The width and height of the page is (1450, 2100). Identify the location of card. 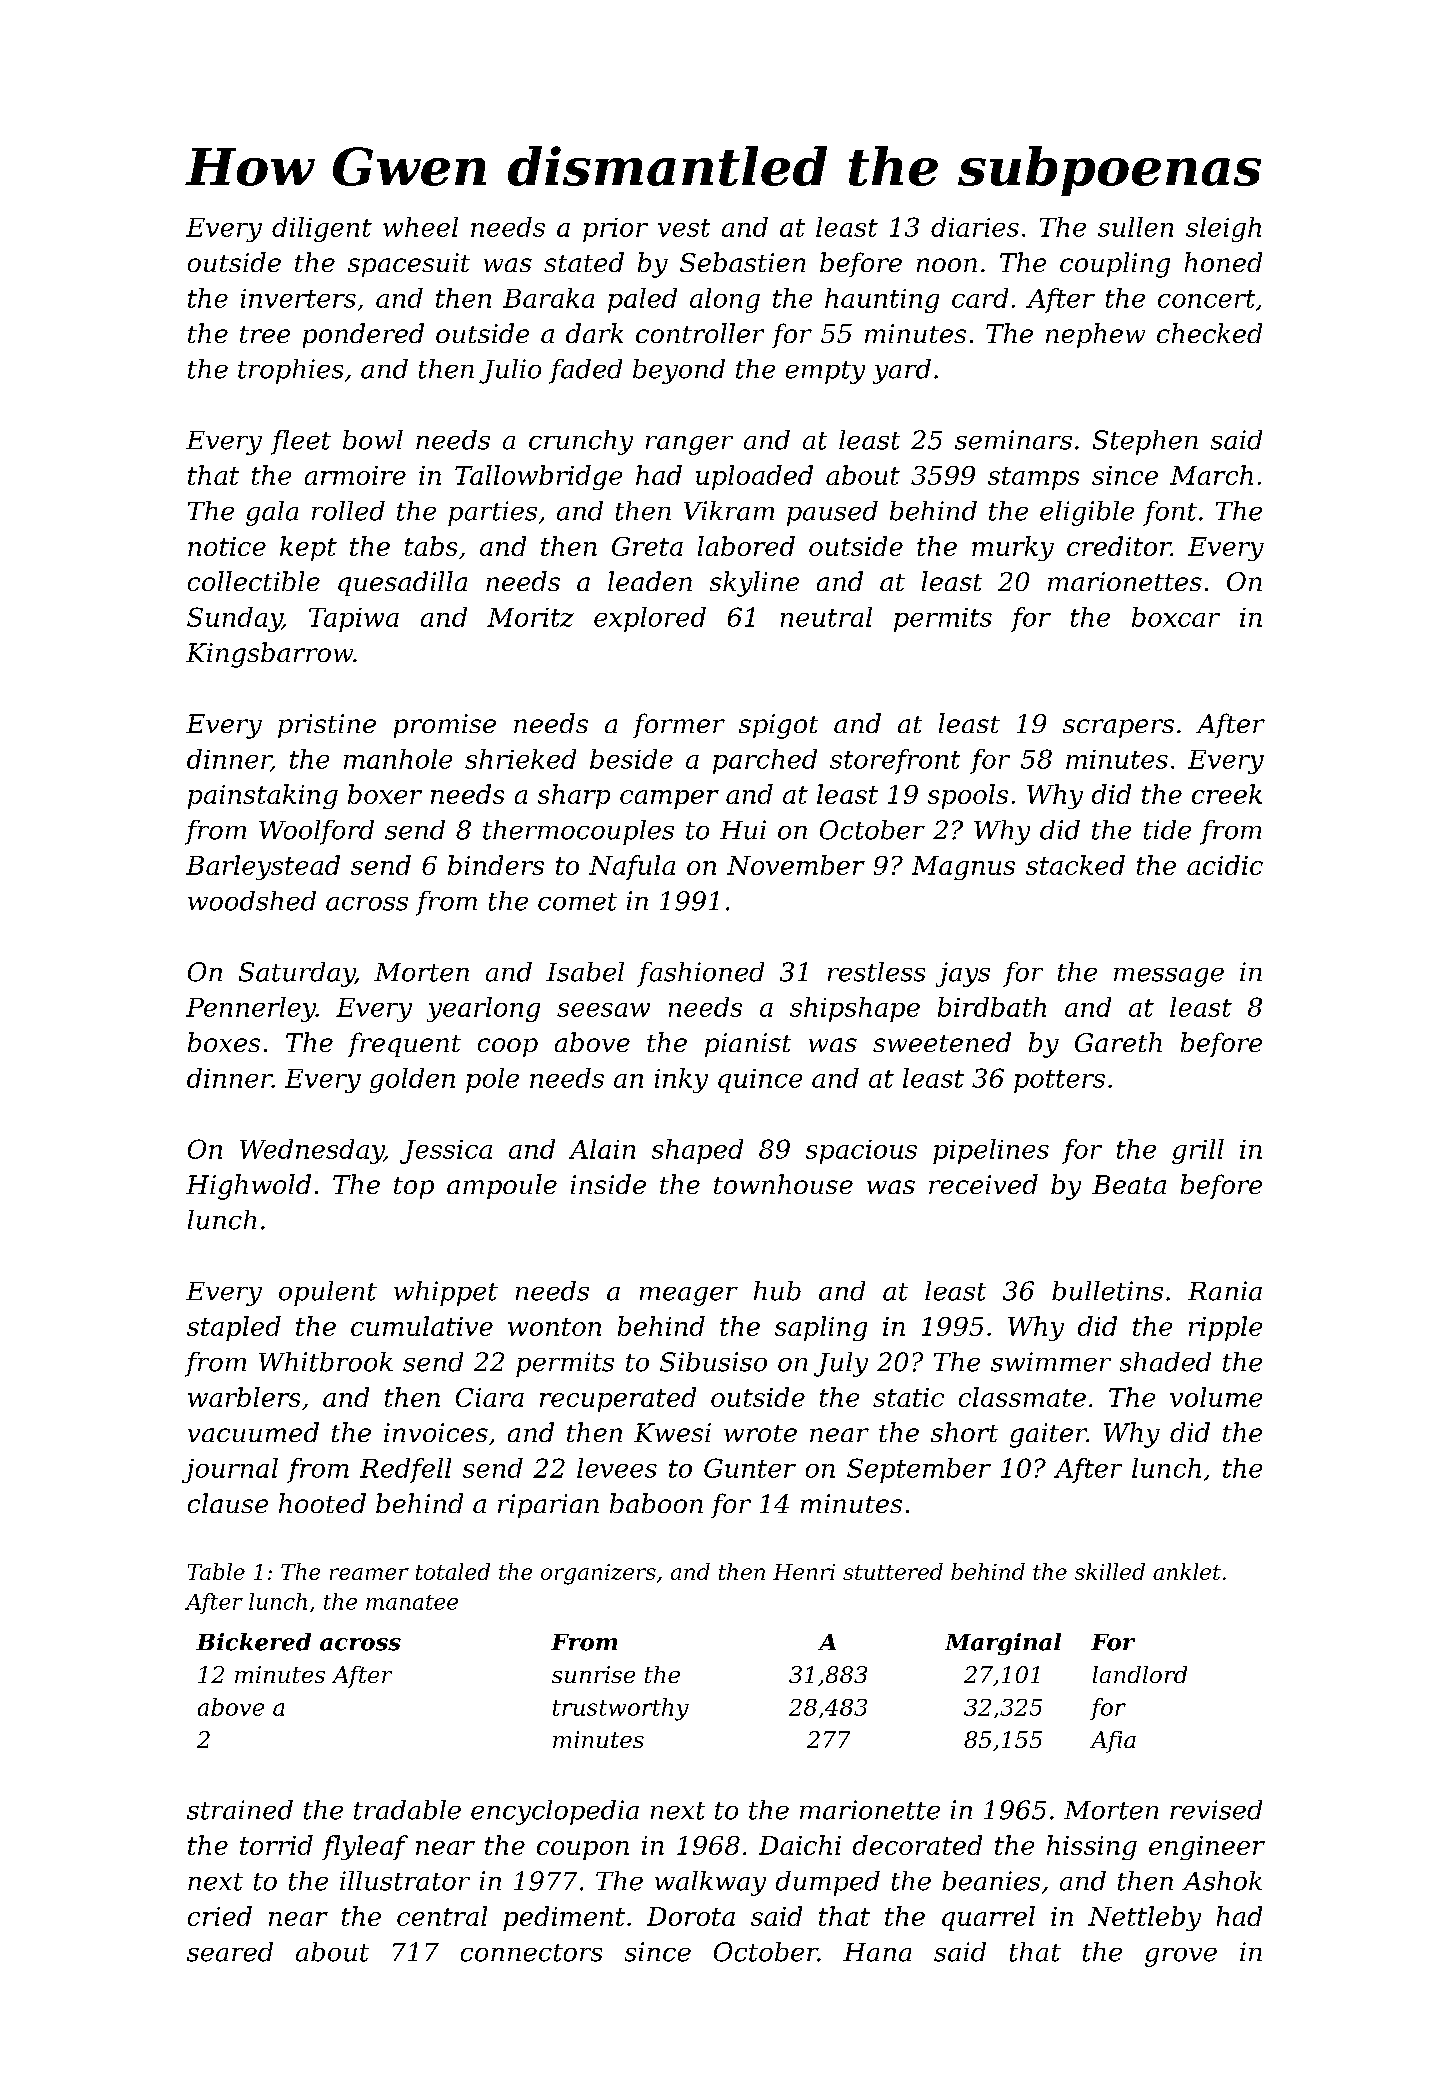
(980, 298).
